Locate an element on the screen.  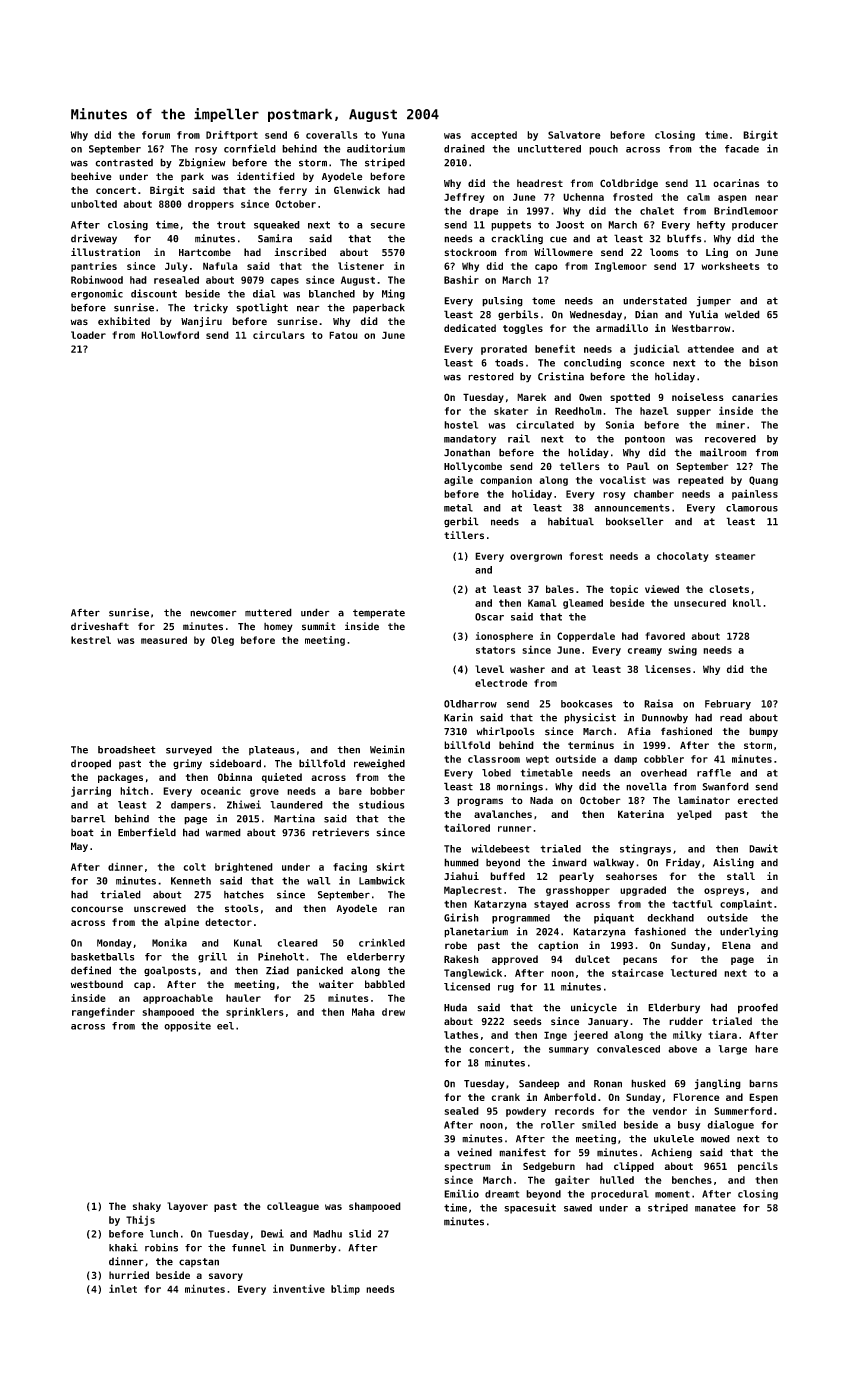
blimp is located at coordinates (345, 1289).
